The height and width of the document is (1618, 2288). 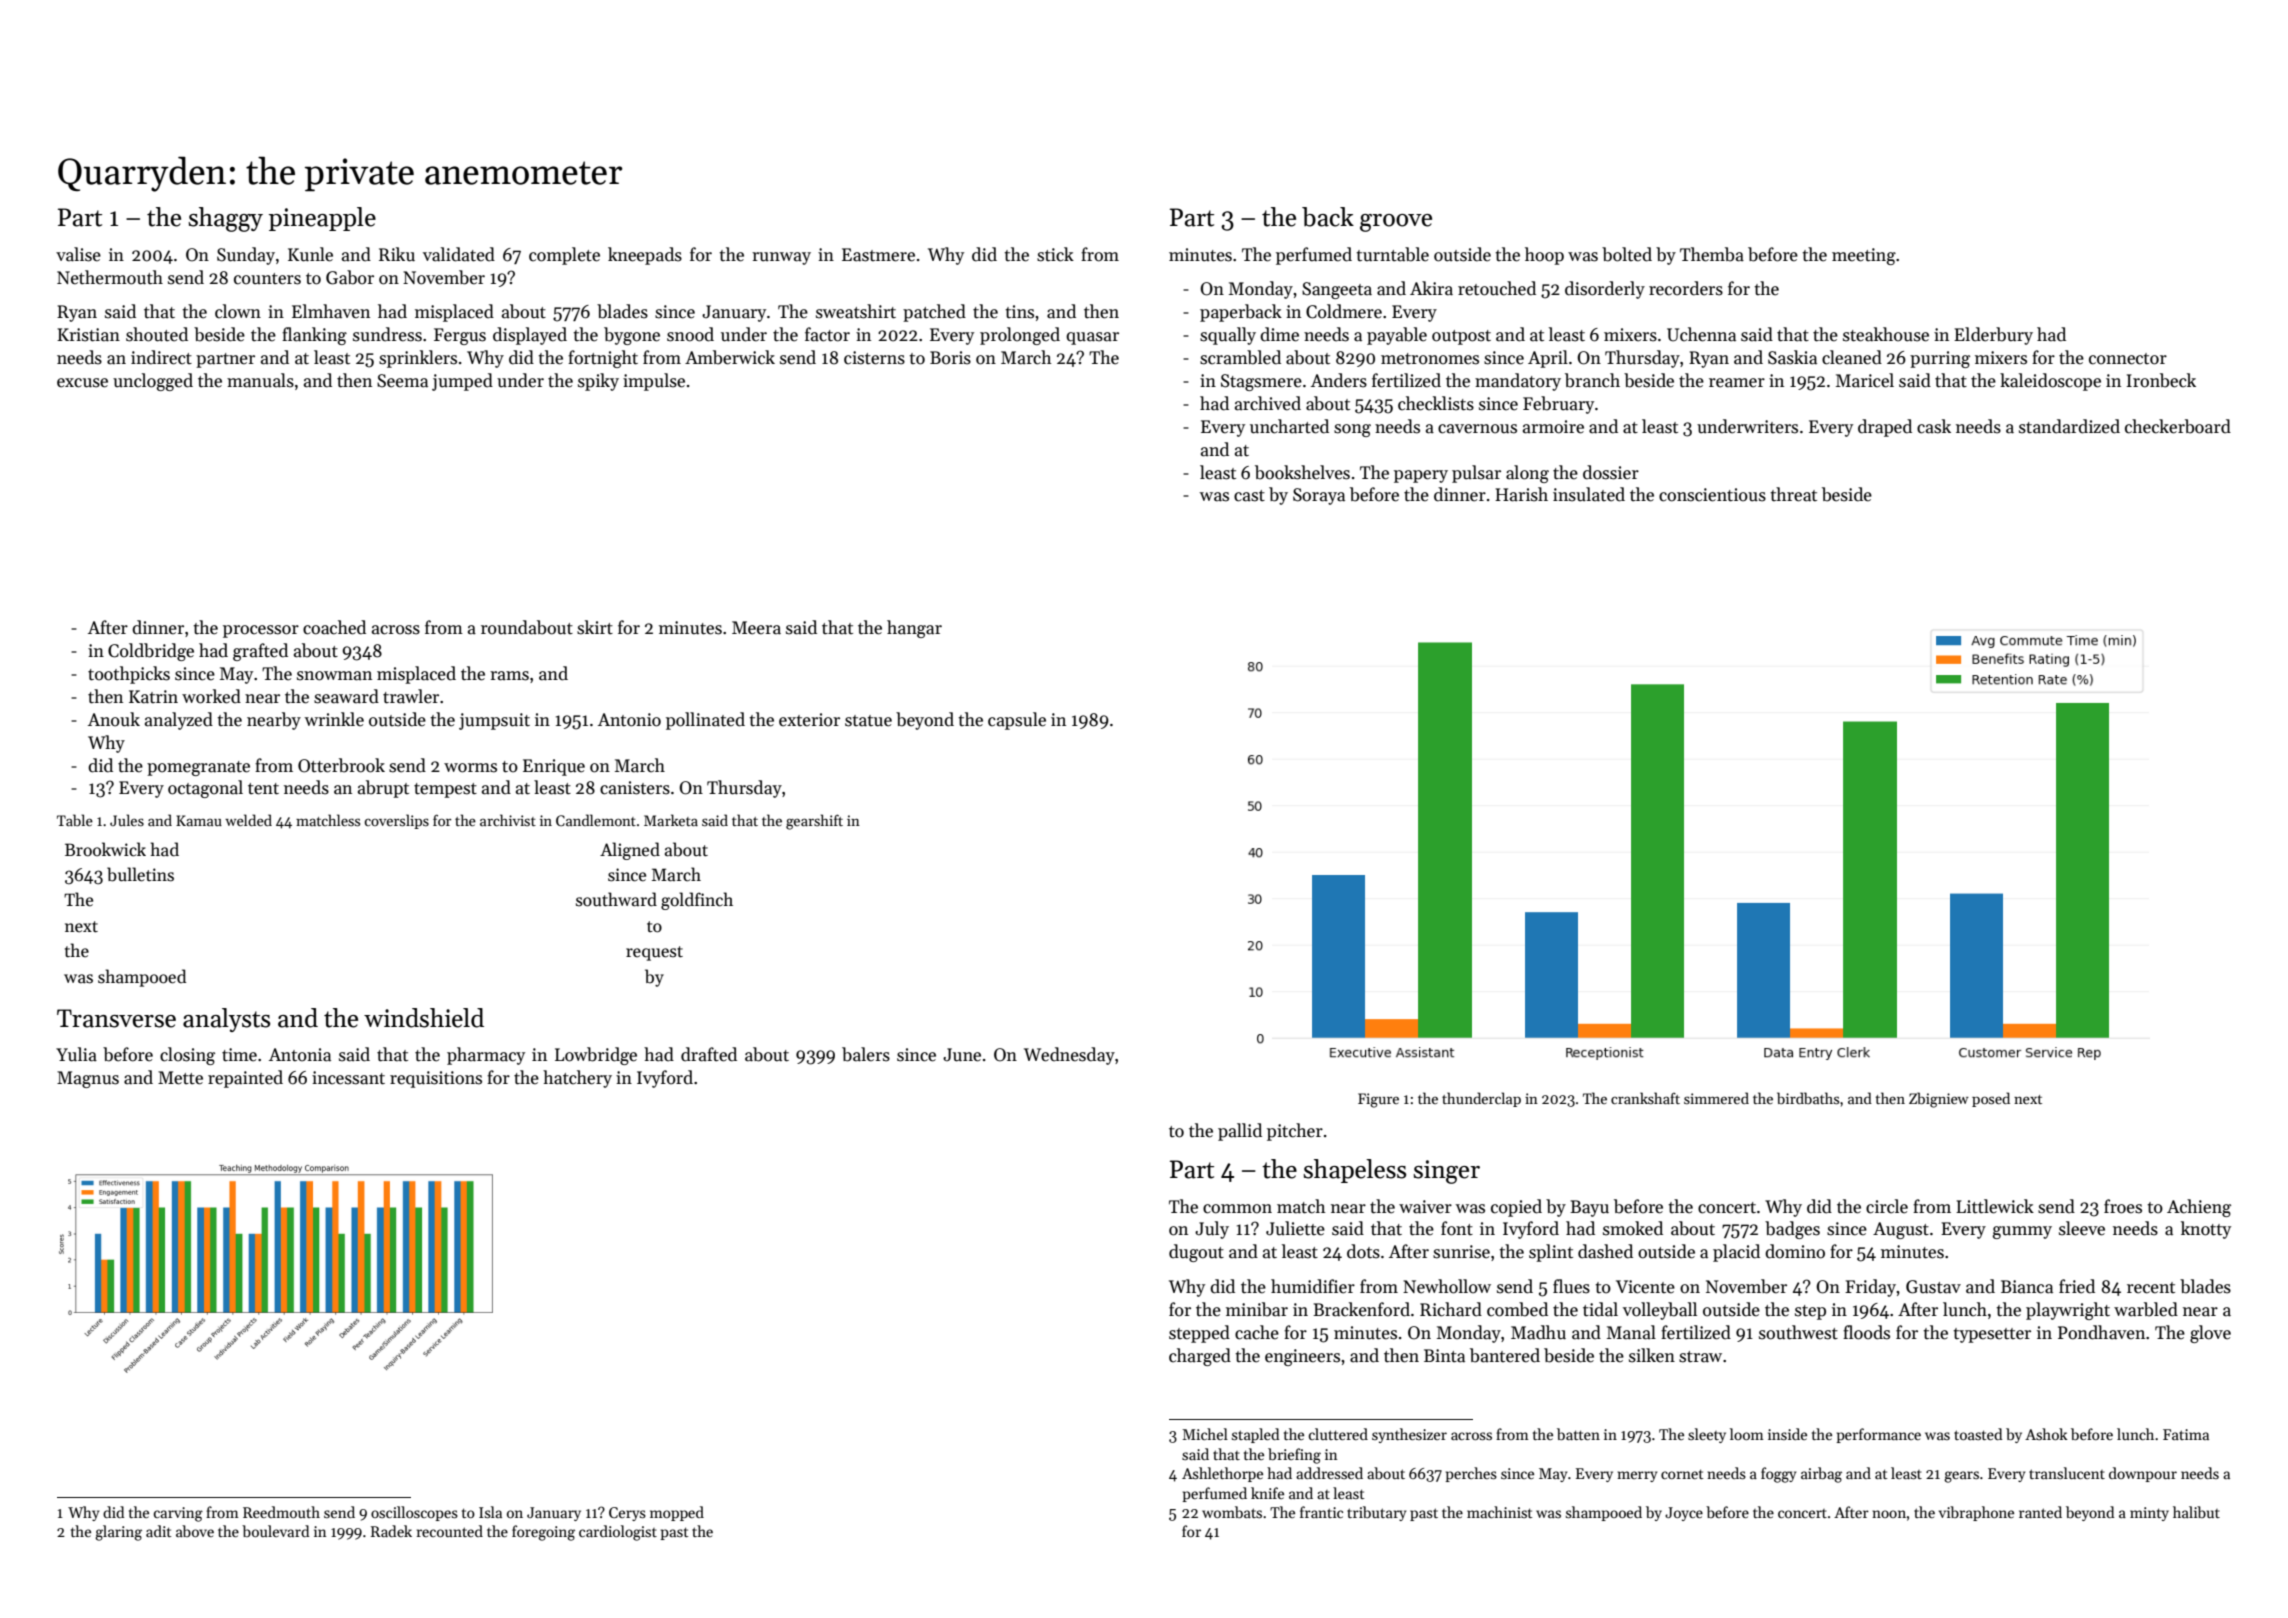 What do you see at coordinates (1934, 426) in the document?
I see `cask` at bounding box center [1934, 426].
